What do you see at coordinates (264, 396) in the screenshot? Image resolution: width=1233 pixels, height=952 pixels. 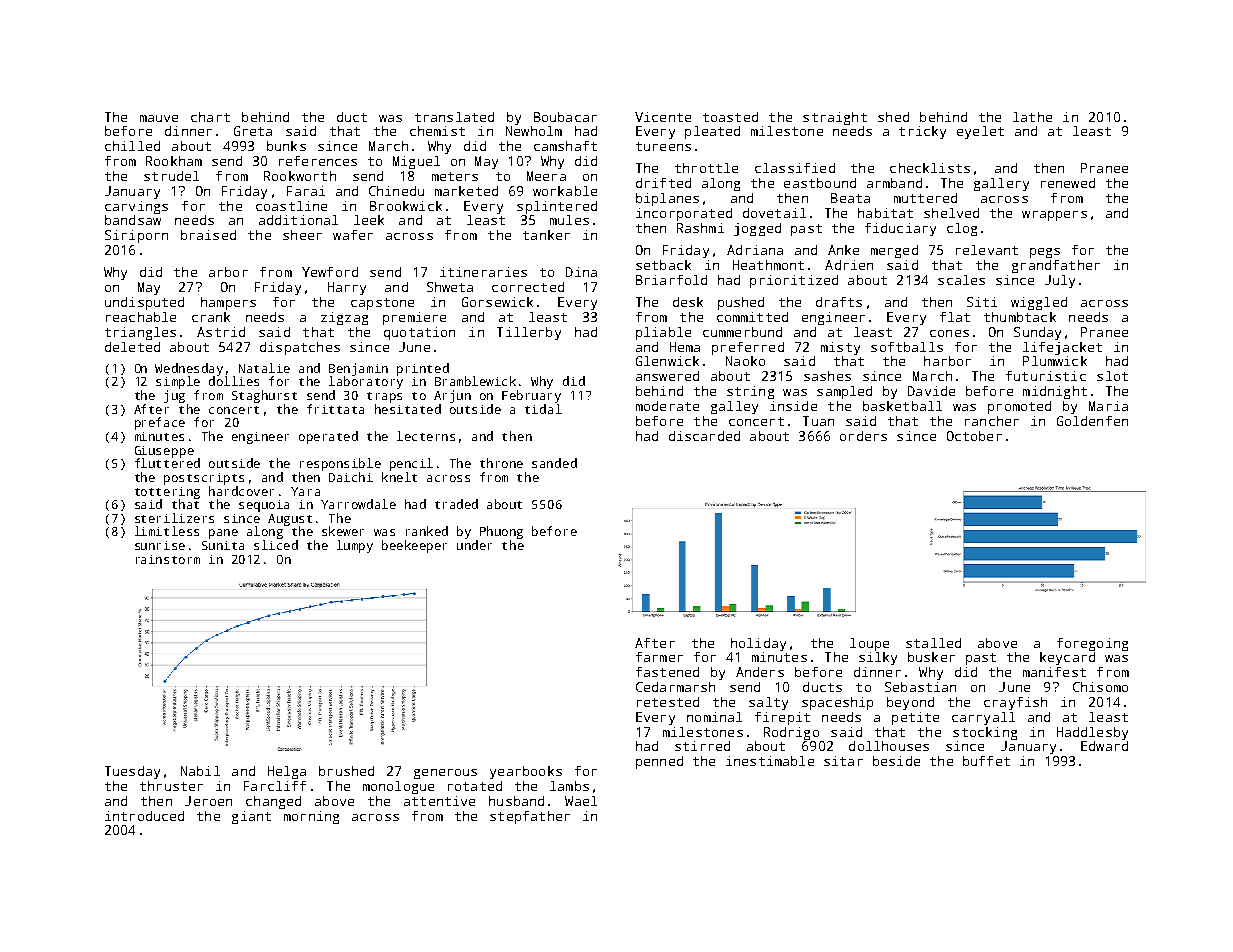 I see `Staghurst` at bounding box center [264, 396].
